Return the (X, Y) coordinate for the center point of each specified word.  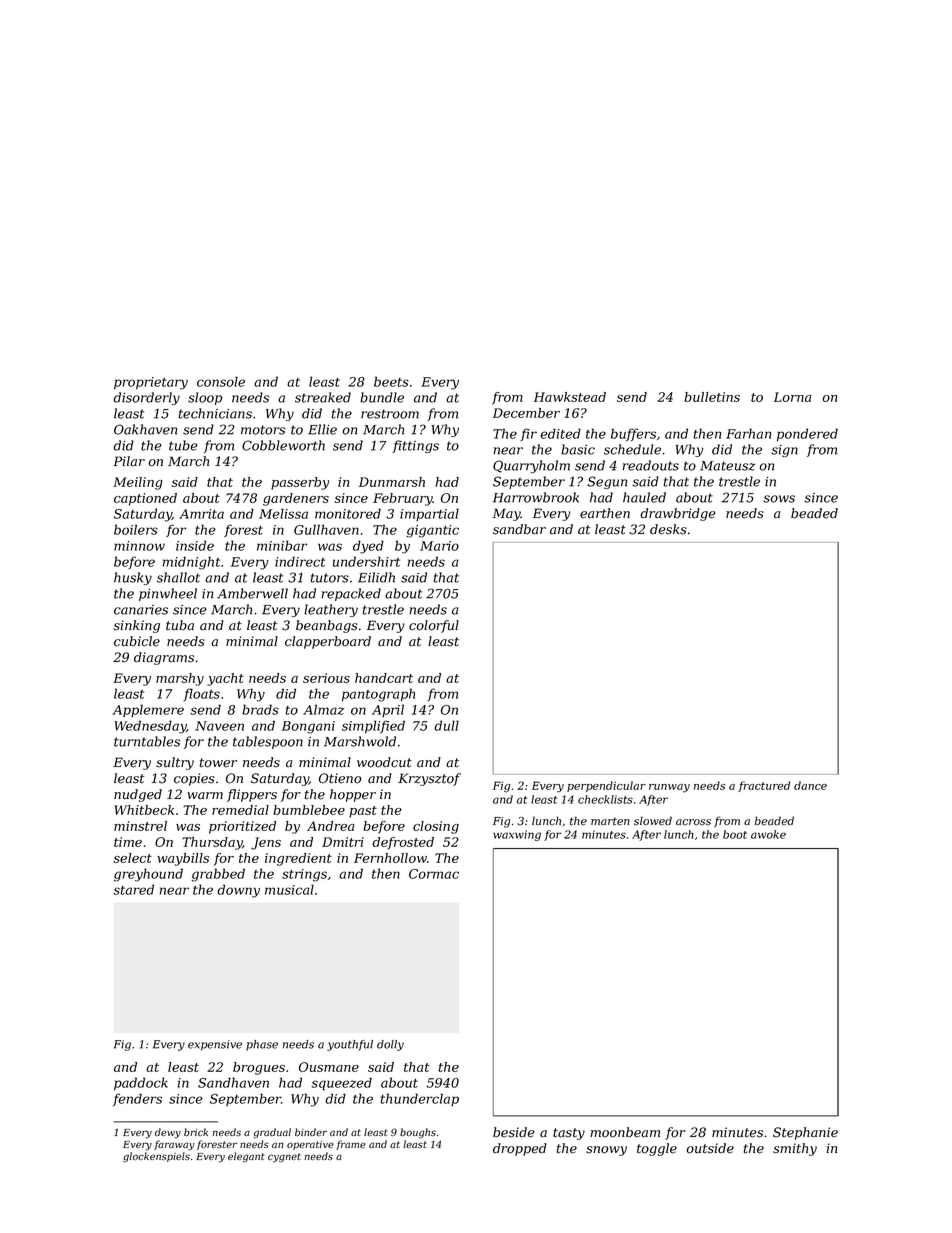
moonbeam (625, 1132)
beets (391, 381)
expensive (215, 1045)
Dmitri (343, 842)
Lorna (792, 397)
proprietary (151, 383)
